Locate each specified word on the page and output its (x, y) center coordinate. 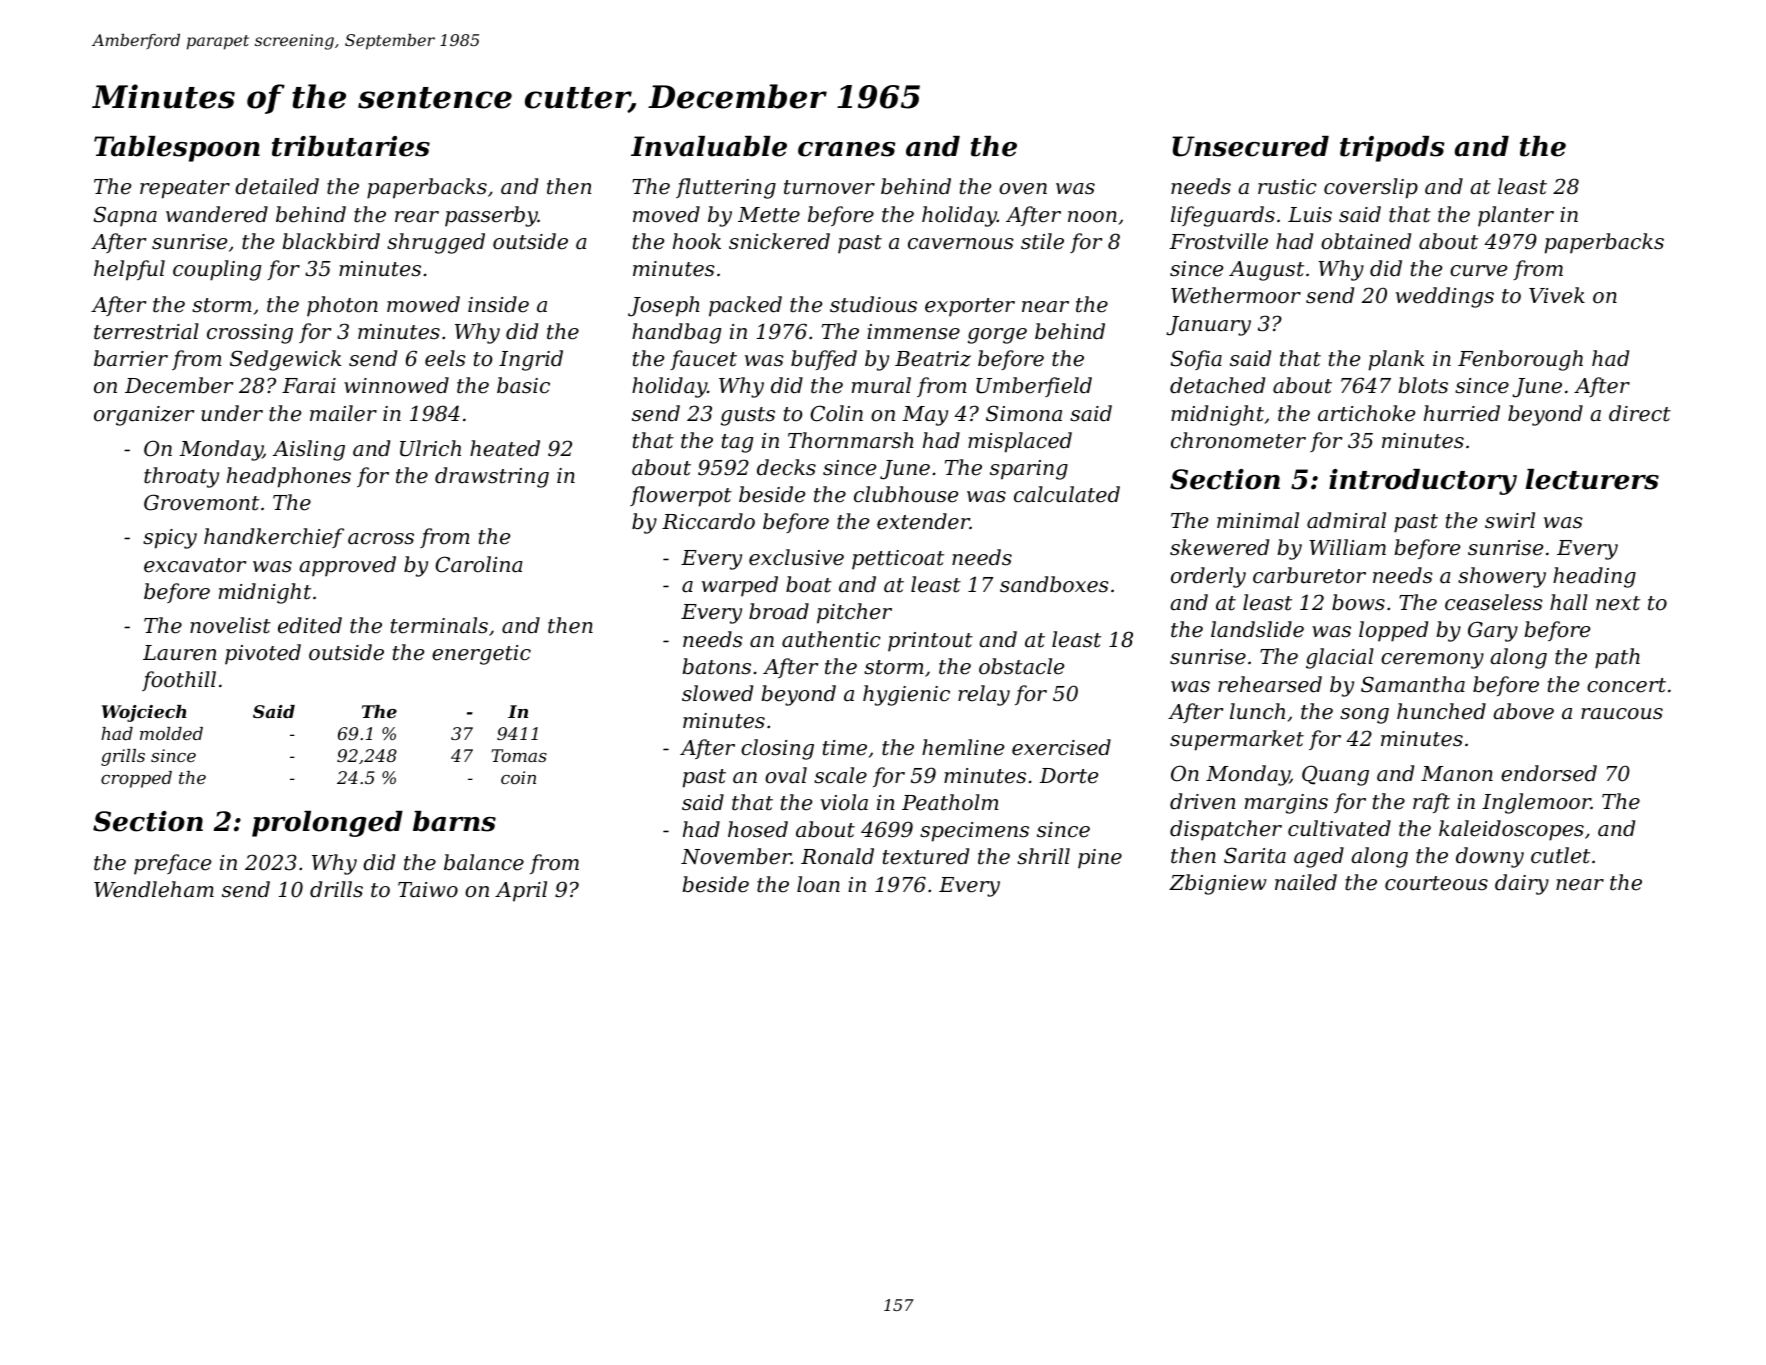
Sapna (125, 216)
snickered (779, 241)
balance (484, 862)
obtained (1366, 241)
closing (777, 749)
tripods (1392, 149)
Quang (1335, 775)
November (736, 856)
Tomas (519, 755)
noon (1092, 217)
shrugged (436, 243)
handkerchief (274, 538)
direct (1640, 413)
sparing (1029, 470)
